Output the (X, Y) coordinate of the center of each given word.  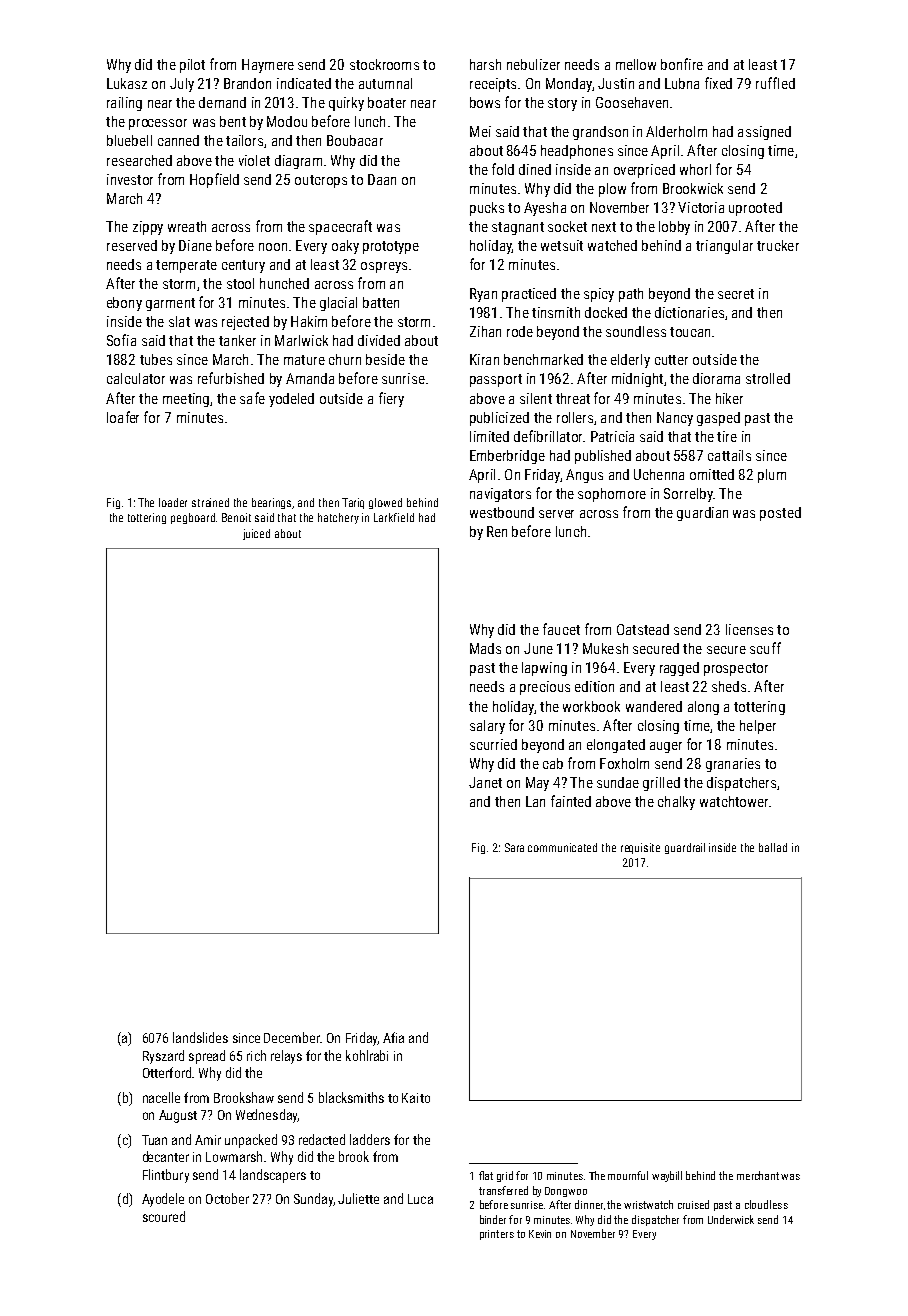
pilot (192, 66)
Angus (584, 476)
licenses (749, 629)
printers (497, 1235)
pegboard (193, 518)
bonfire (682, 64)
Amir (208, 1140)
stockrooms (384, 64)
